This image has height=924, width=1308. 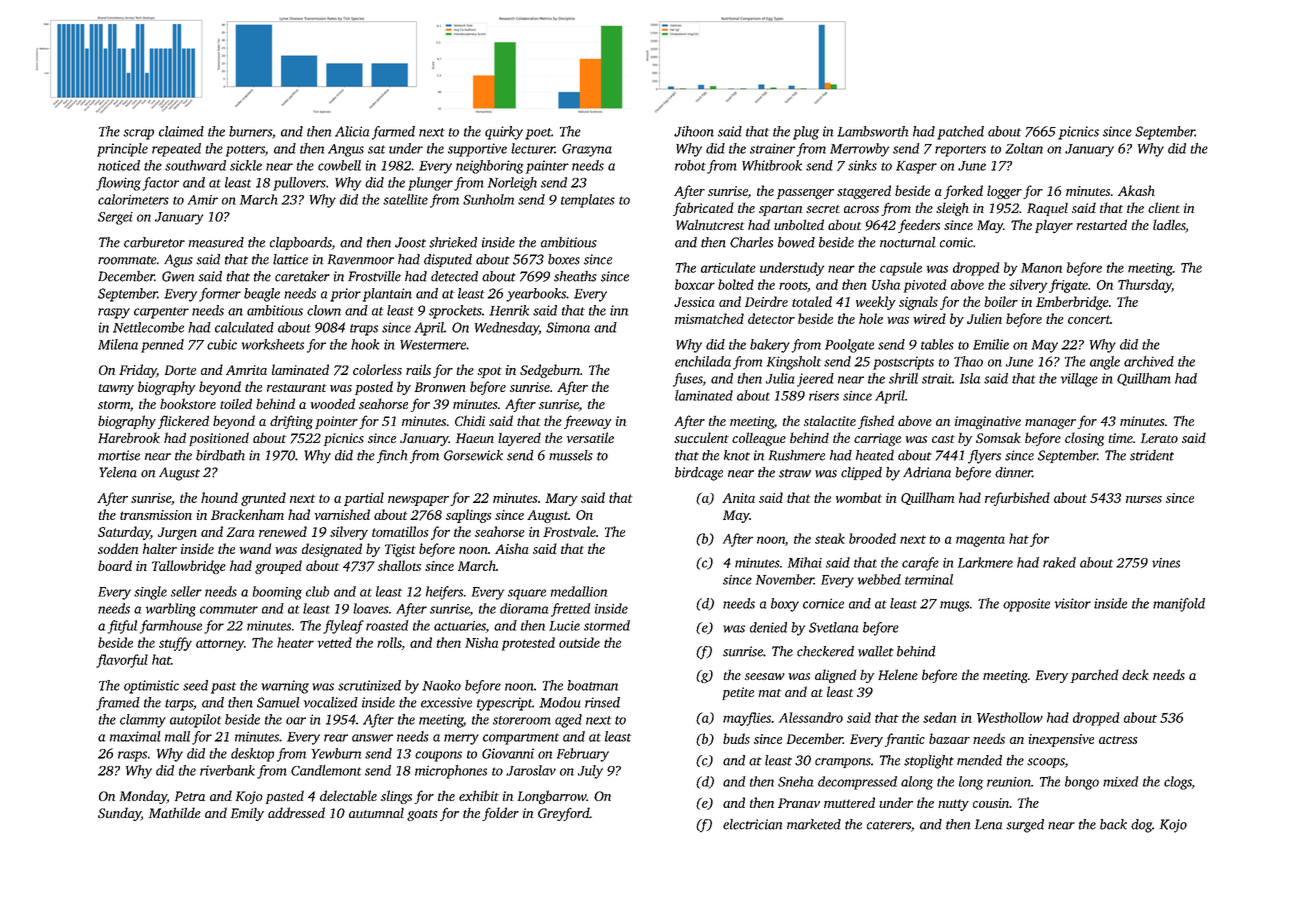 I want to click on patched, so click(x=960, y=133).
